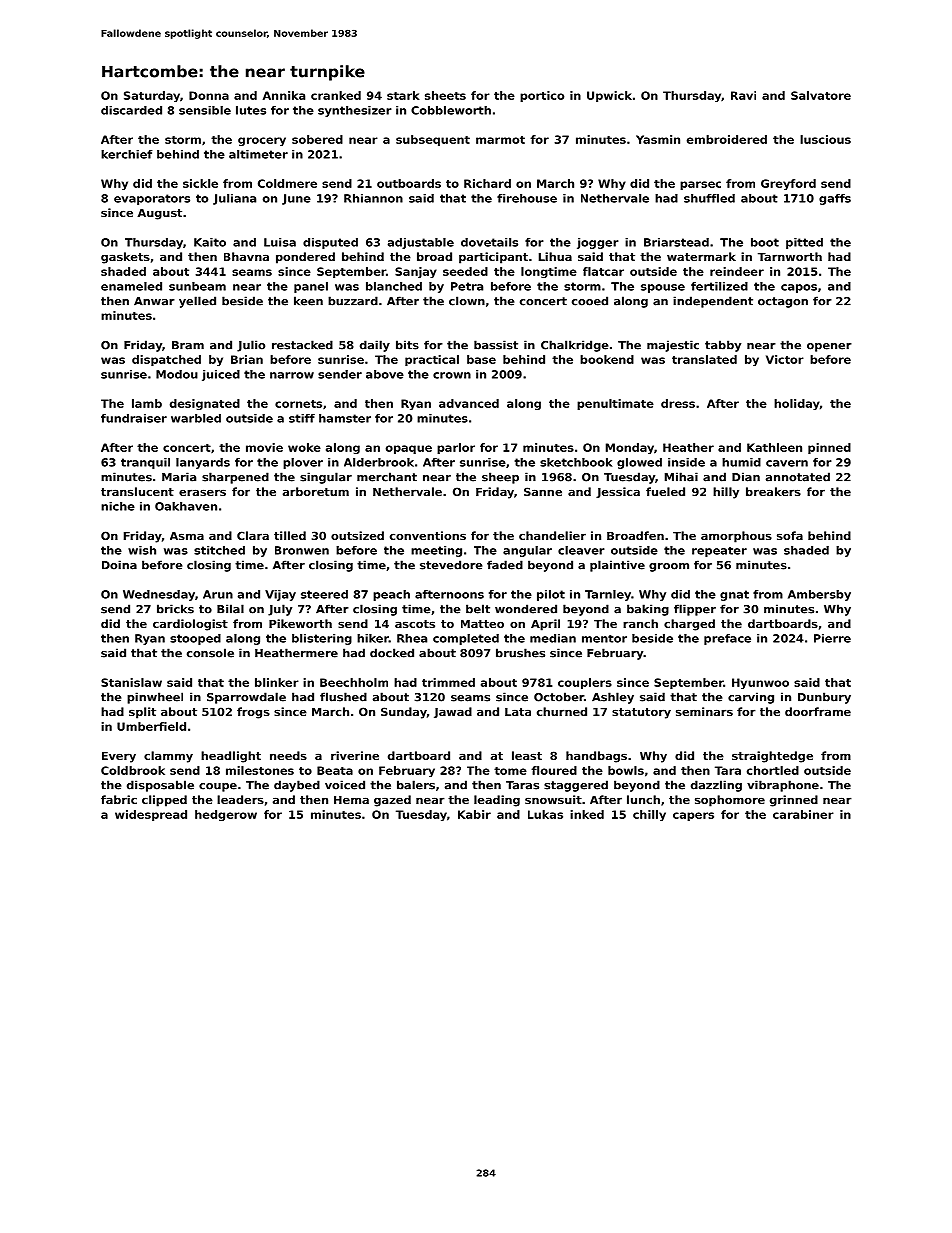 Image resolution: width=952 pixels, height=1233 pixels. What do you see at coordinates (145, 463) in the image?
I see `tranquil` at bounding box center [145, 463].
